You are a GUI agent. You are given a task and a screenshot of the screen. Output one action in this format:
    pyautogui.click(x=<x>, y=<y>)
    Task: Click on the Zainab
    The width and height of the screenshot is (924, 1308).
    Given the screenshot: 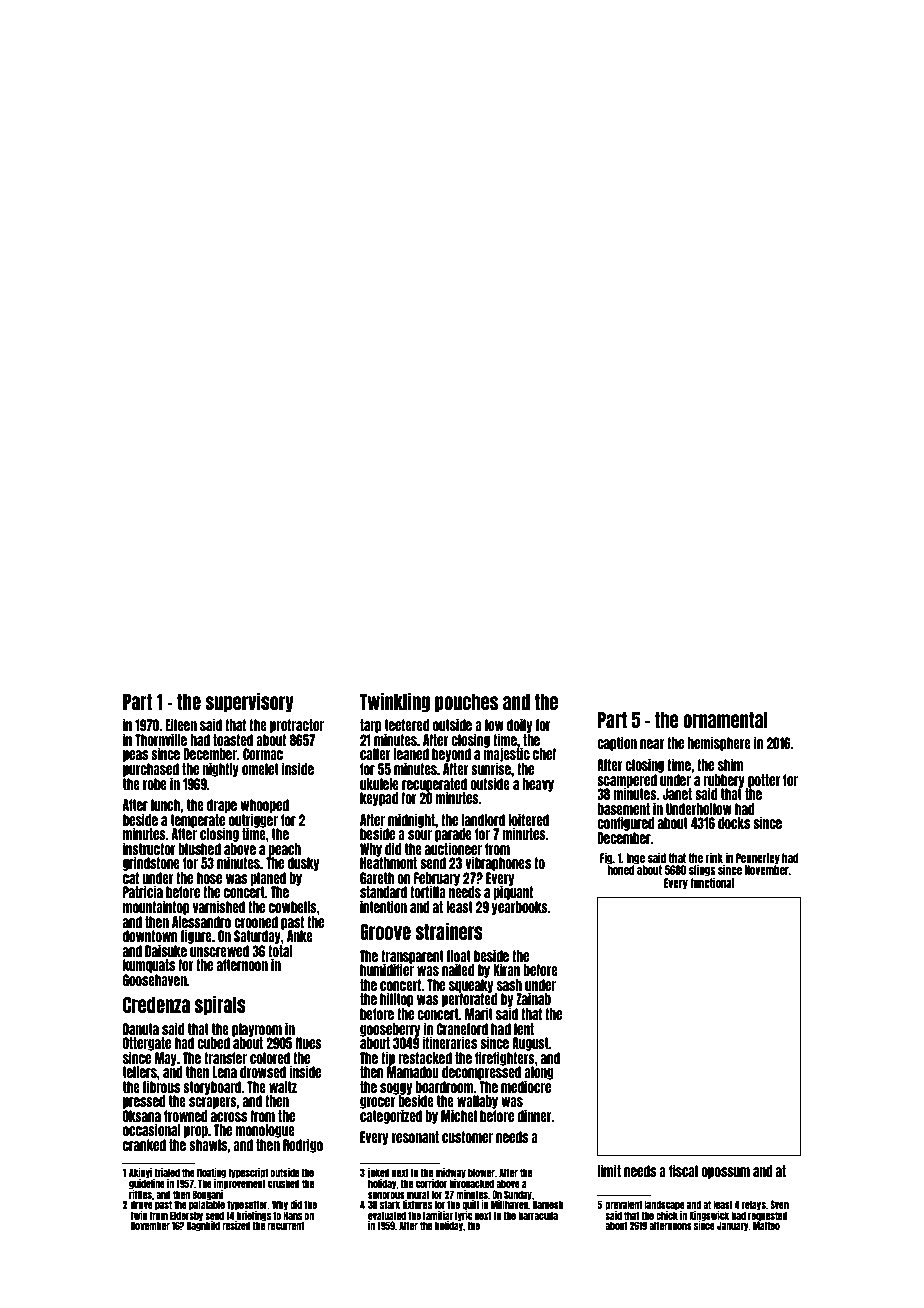 What is the action you would take?
    pyautogui.click(x=533, y=998)
